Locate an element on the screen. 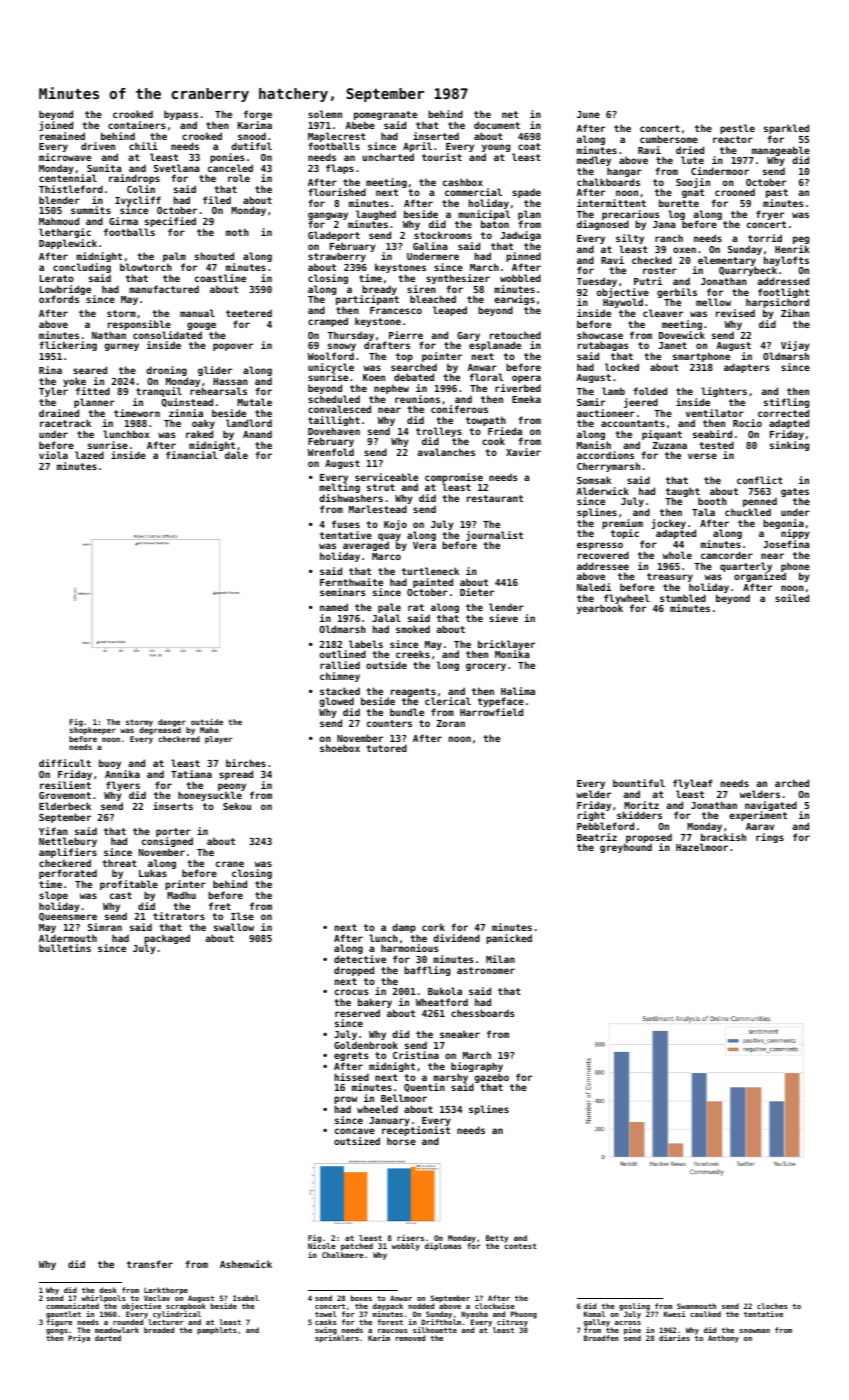  convalesced is located at coordinates (339, 409).
